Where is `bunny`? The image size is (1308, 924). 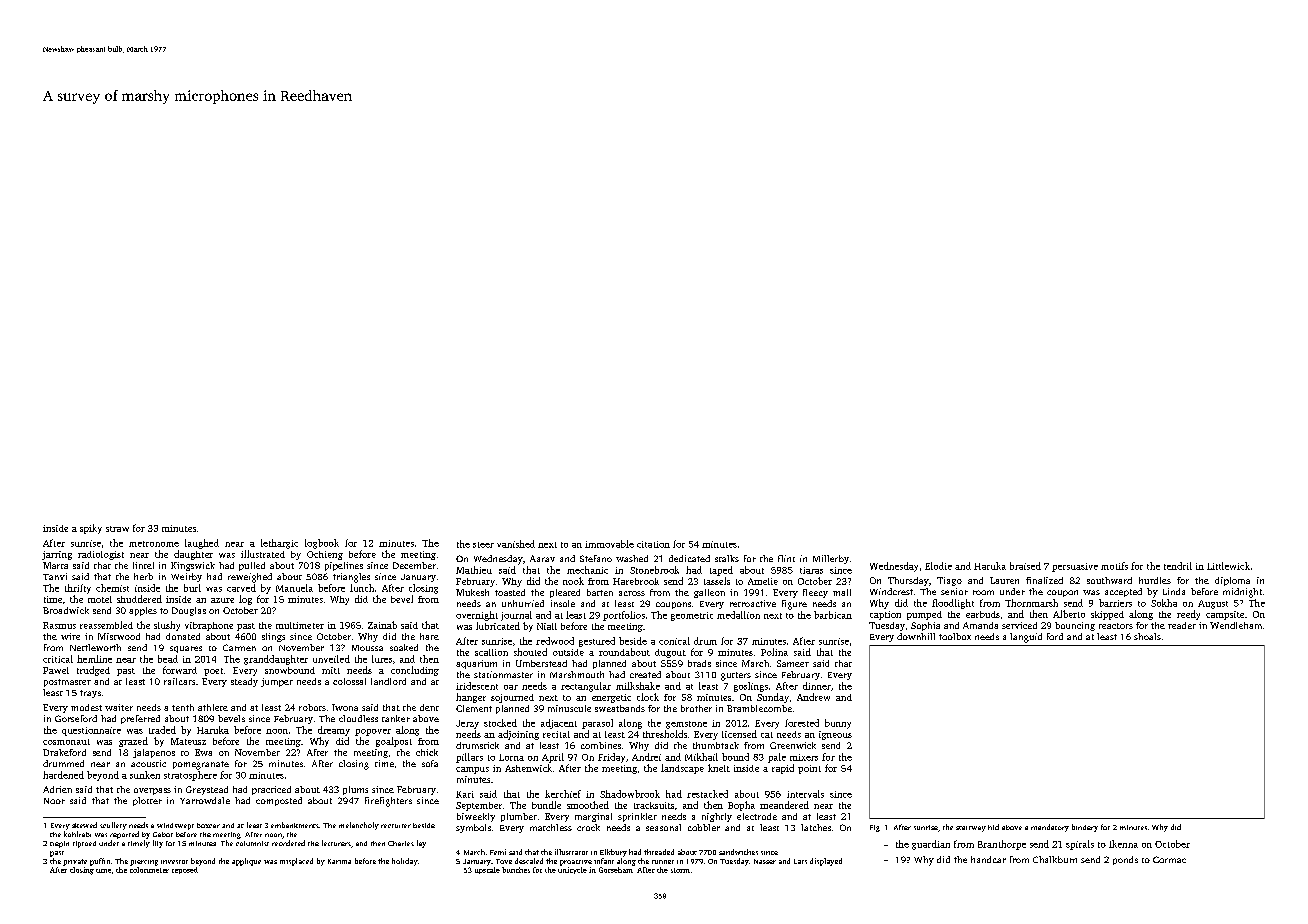 bunny is located at coordinates (838, 724).
